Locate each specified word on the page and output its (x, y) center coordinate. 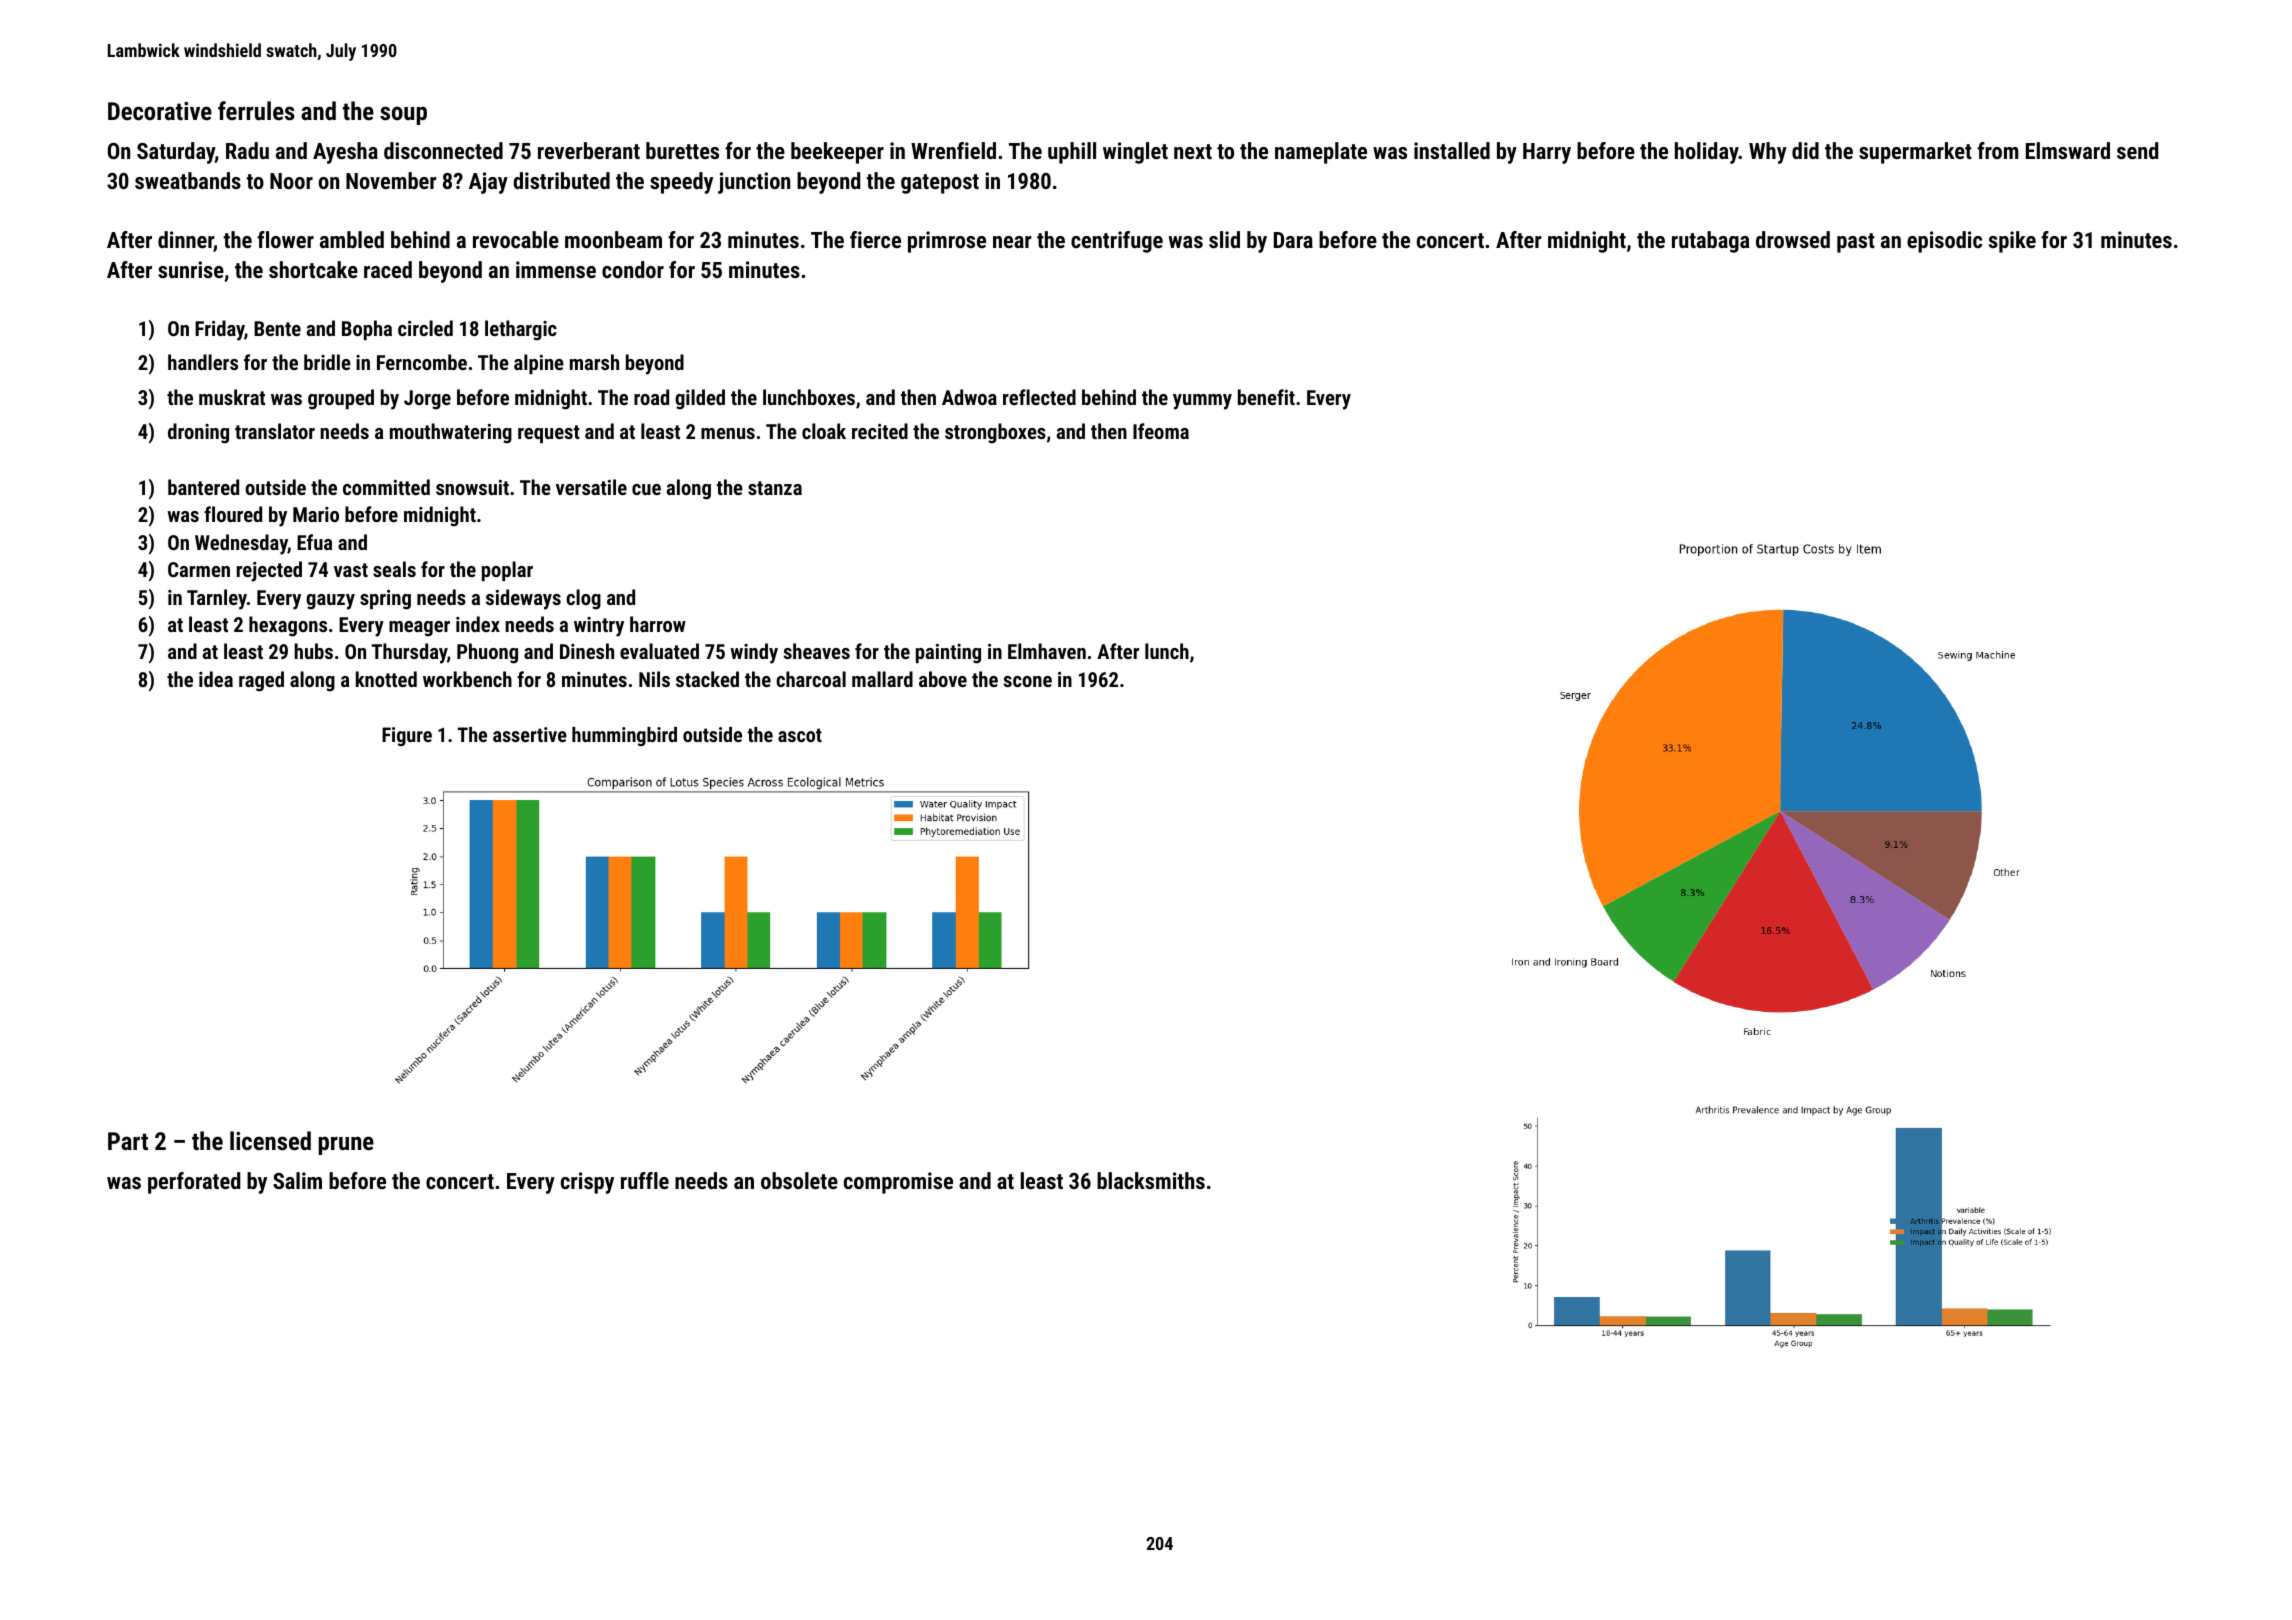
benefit (1266, 397)
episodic (1944, 242)
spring (385, 600)
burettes (682, 150)
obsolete (799, 1180)
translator (275, 431)
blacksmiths (1151, 1180)
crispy (587, 1183)
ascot (800, 735)
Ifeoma (1161, 431)
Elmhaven (1047, 651)
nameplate (1321, 153)
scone (1027, 681)
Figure (407, 736)
